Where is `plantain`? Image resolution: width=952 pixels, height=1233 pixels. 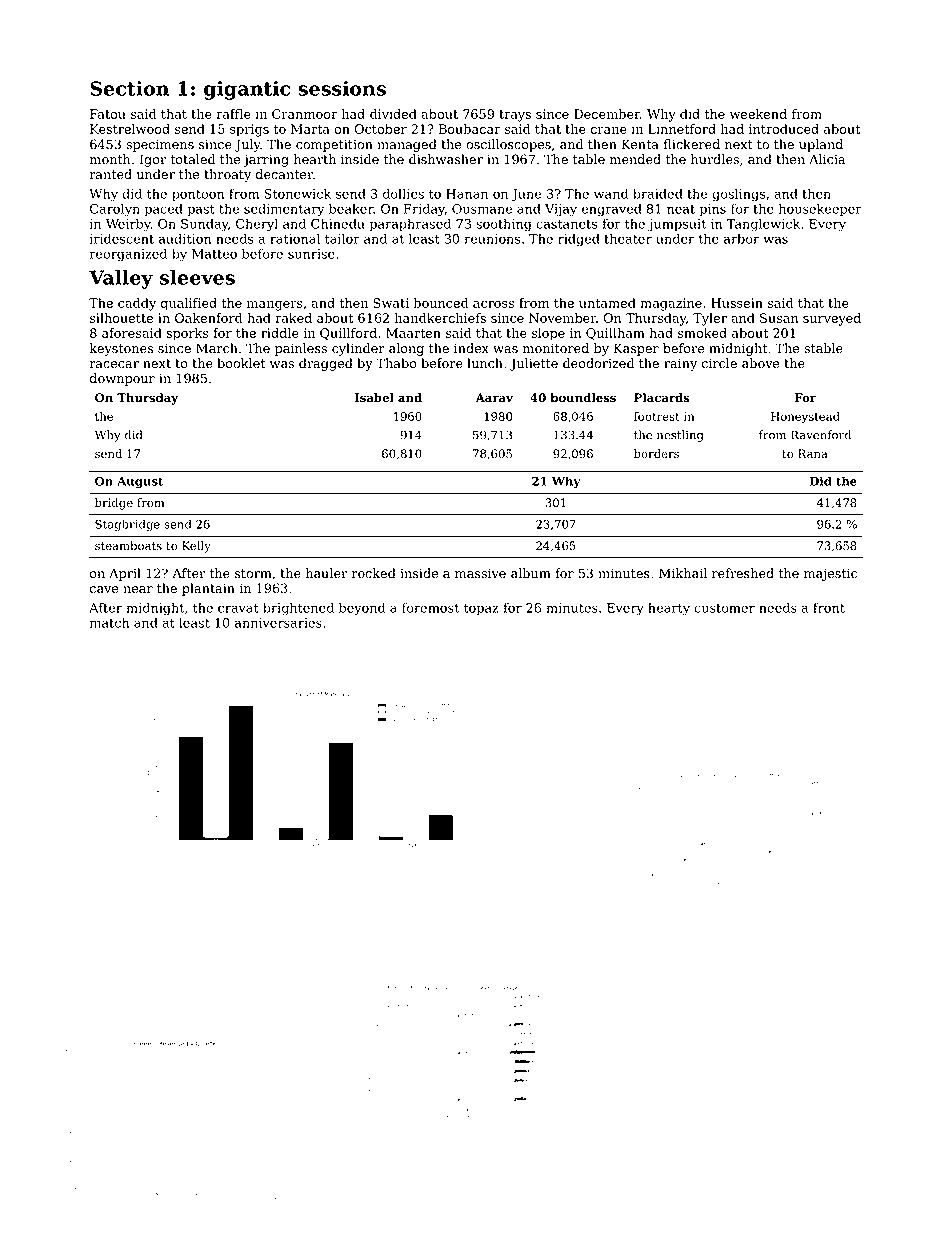
plantain is located at coordinates (208, 589).
